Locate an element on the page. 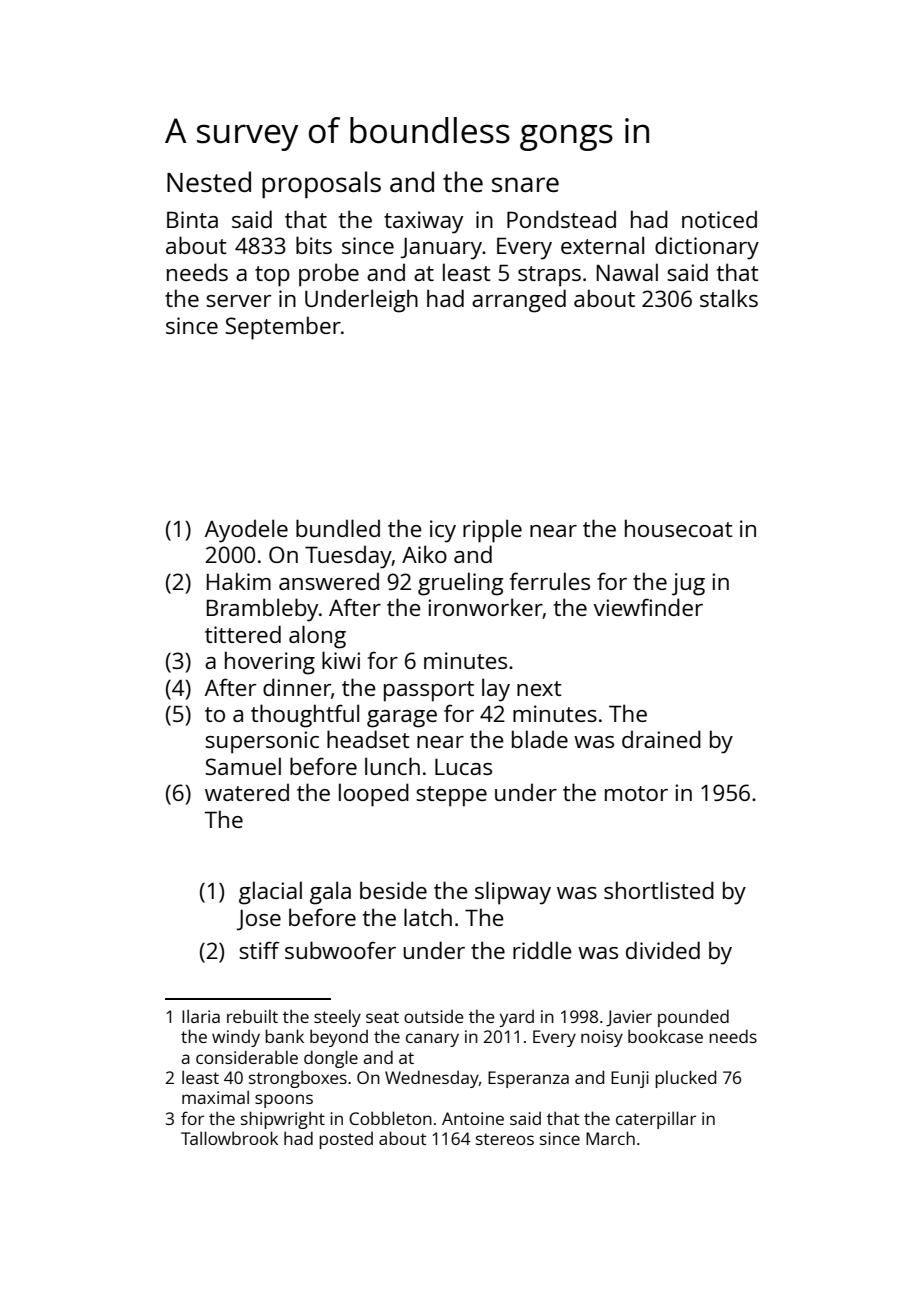 The image size is (924, 1311). supersonic is located at coordinates (262, 742).
